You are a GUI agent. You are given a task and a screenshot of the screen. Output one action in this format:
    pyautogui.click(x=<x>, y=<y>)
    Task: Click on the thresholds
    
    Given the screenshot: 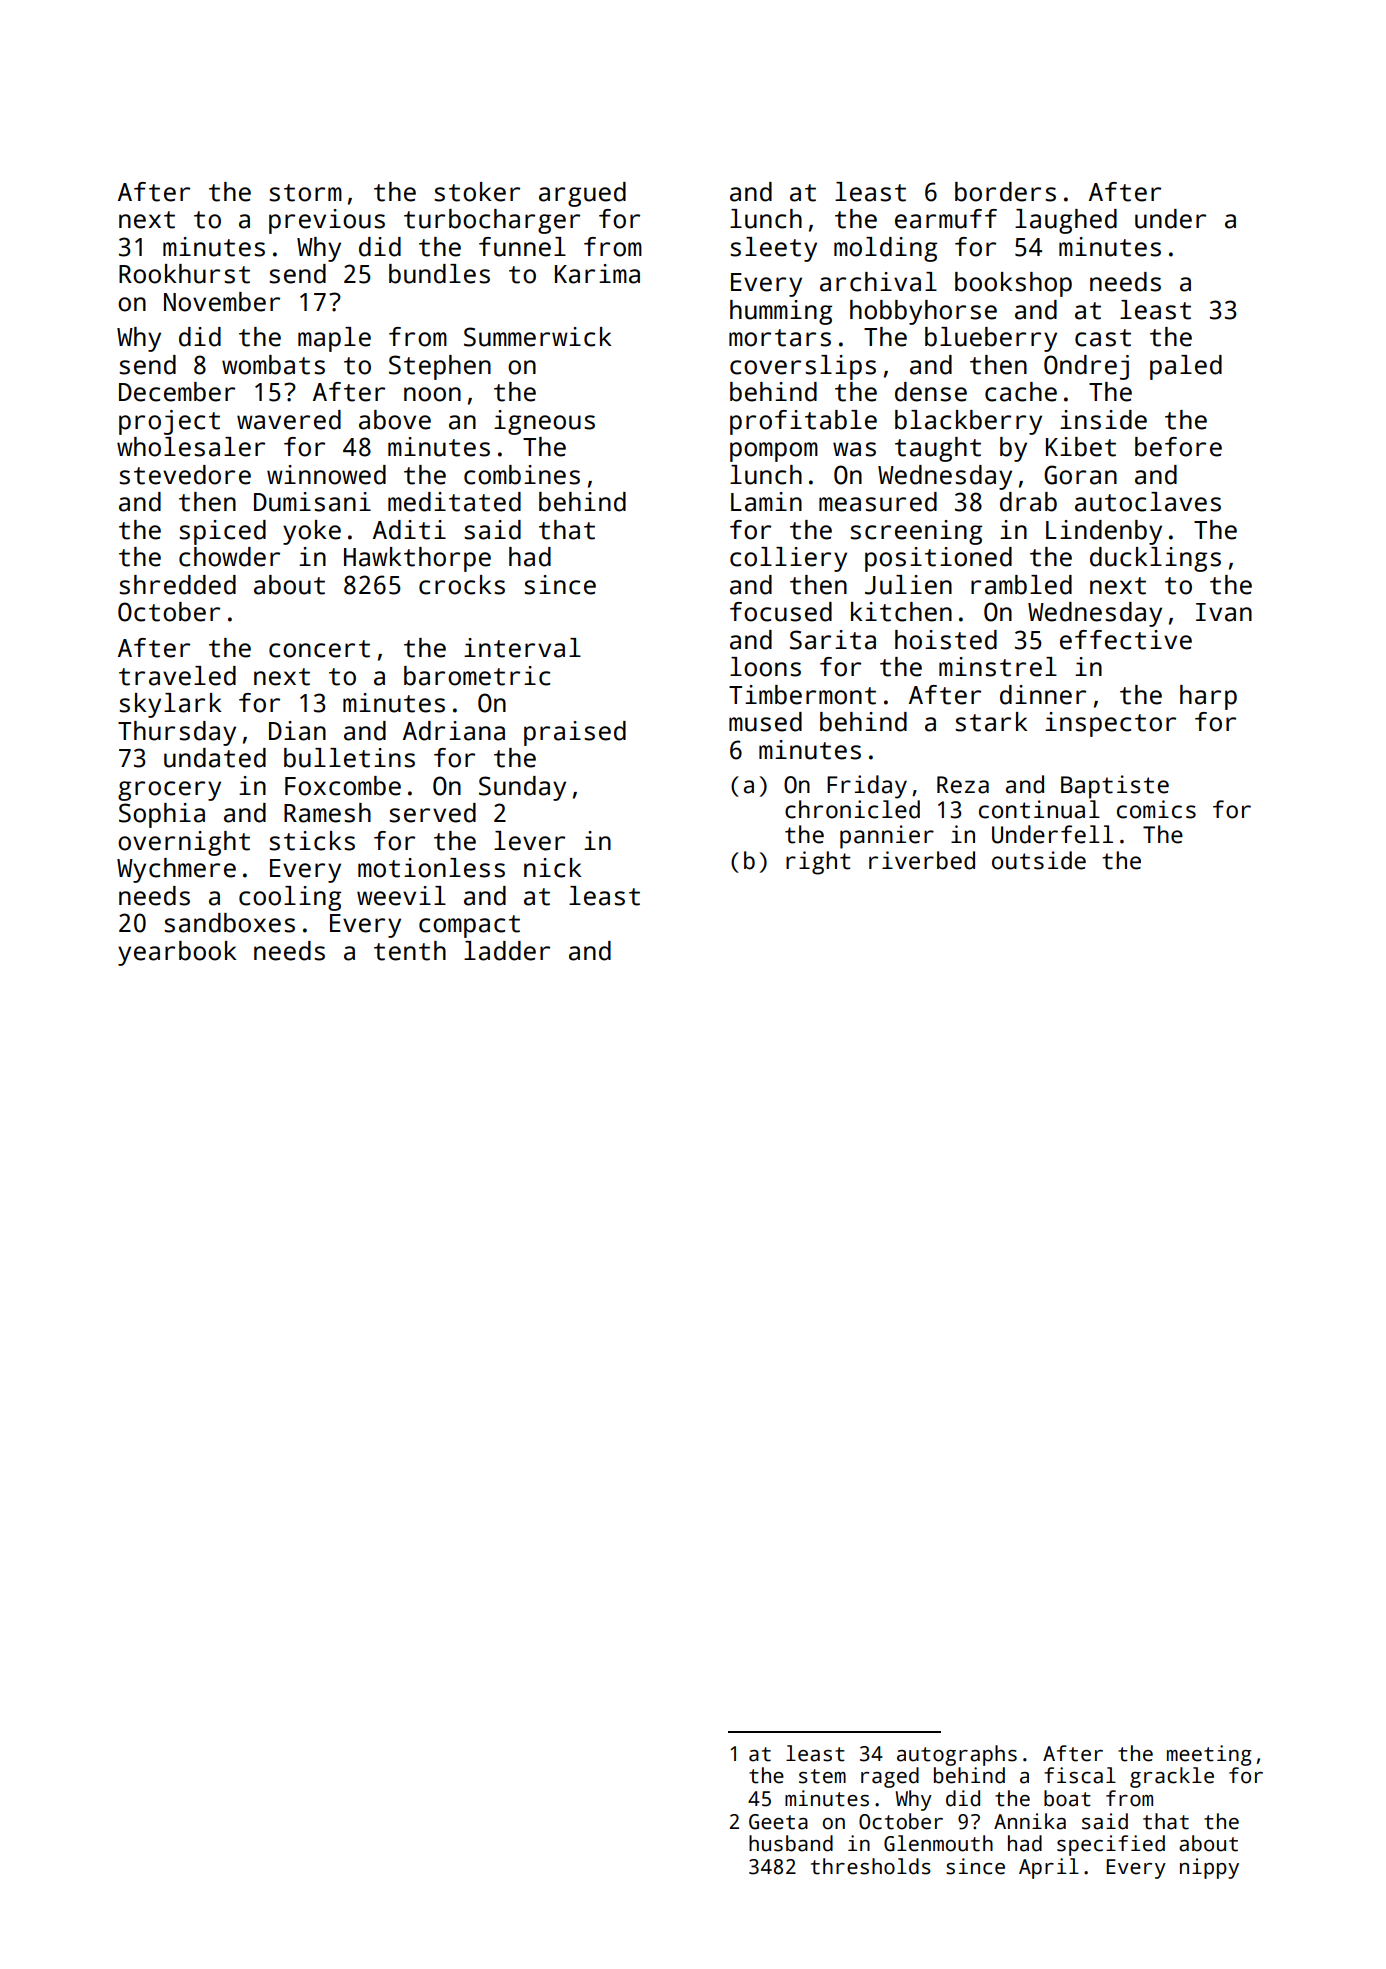 What is the action you would take?
    pyautogui.click(x=871, y=1866)
